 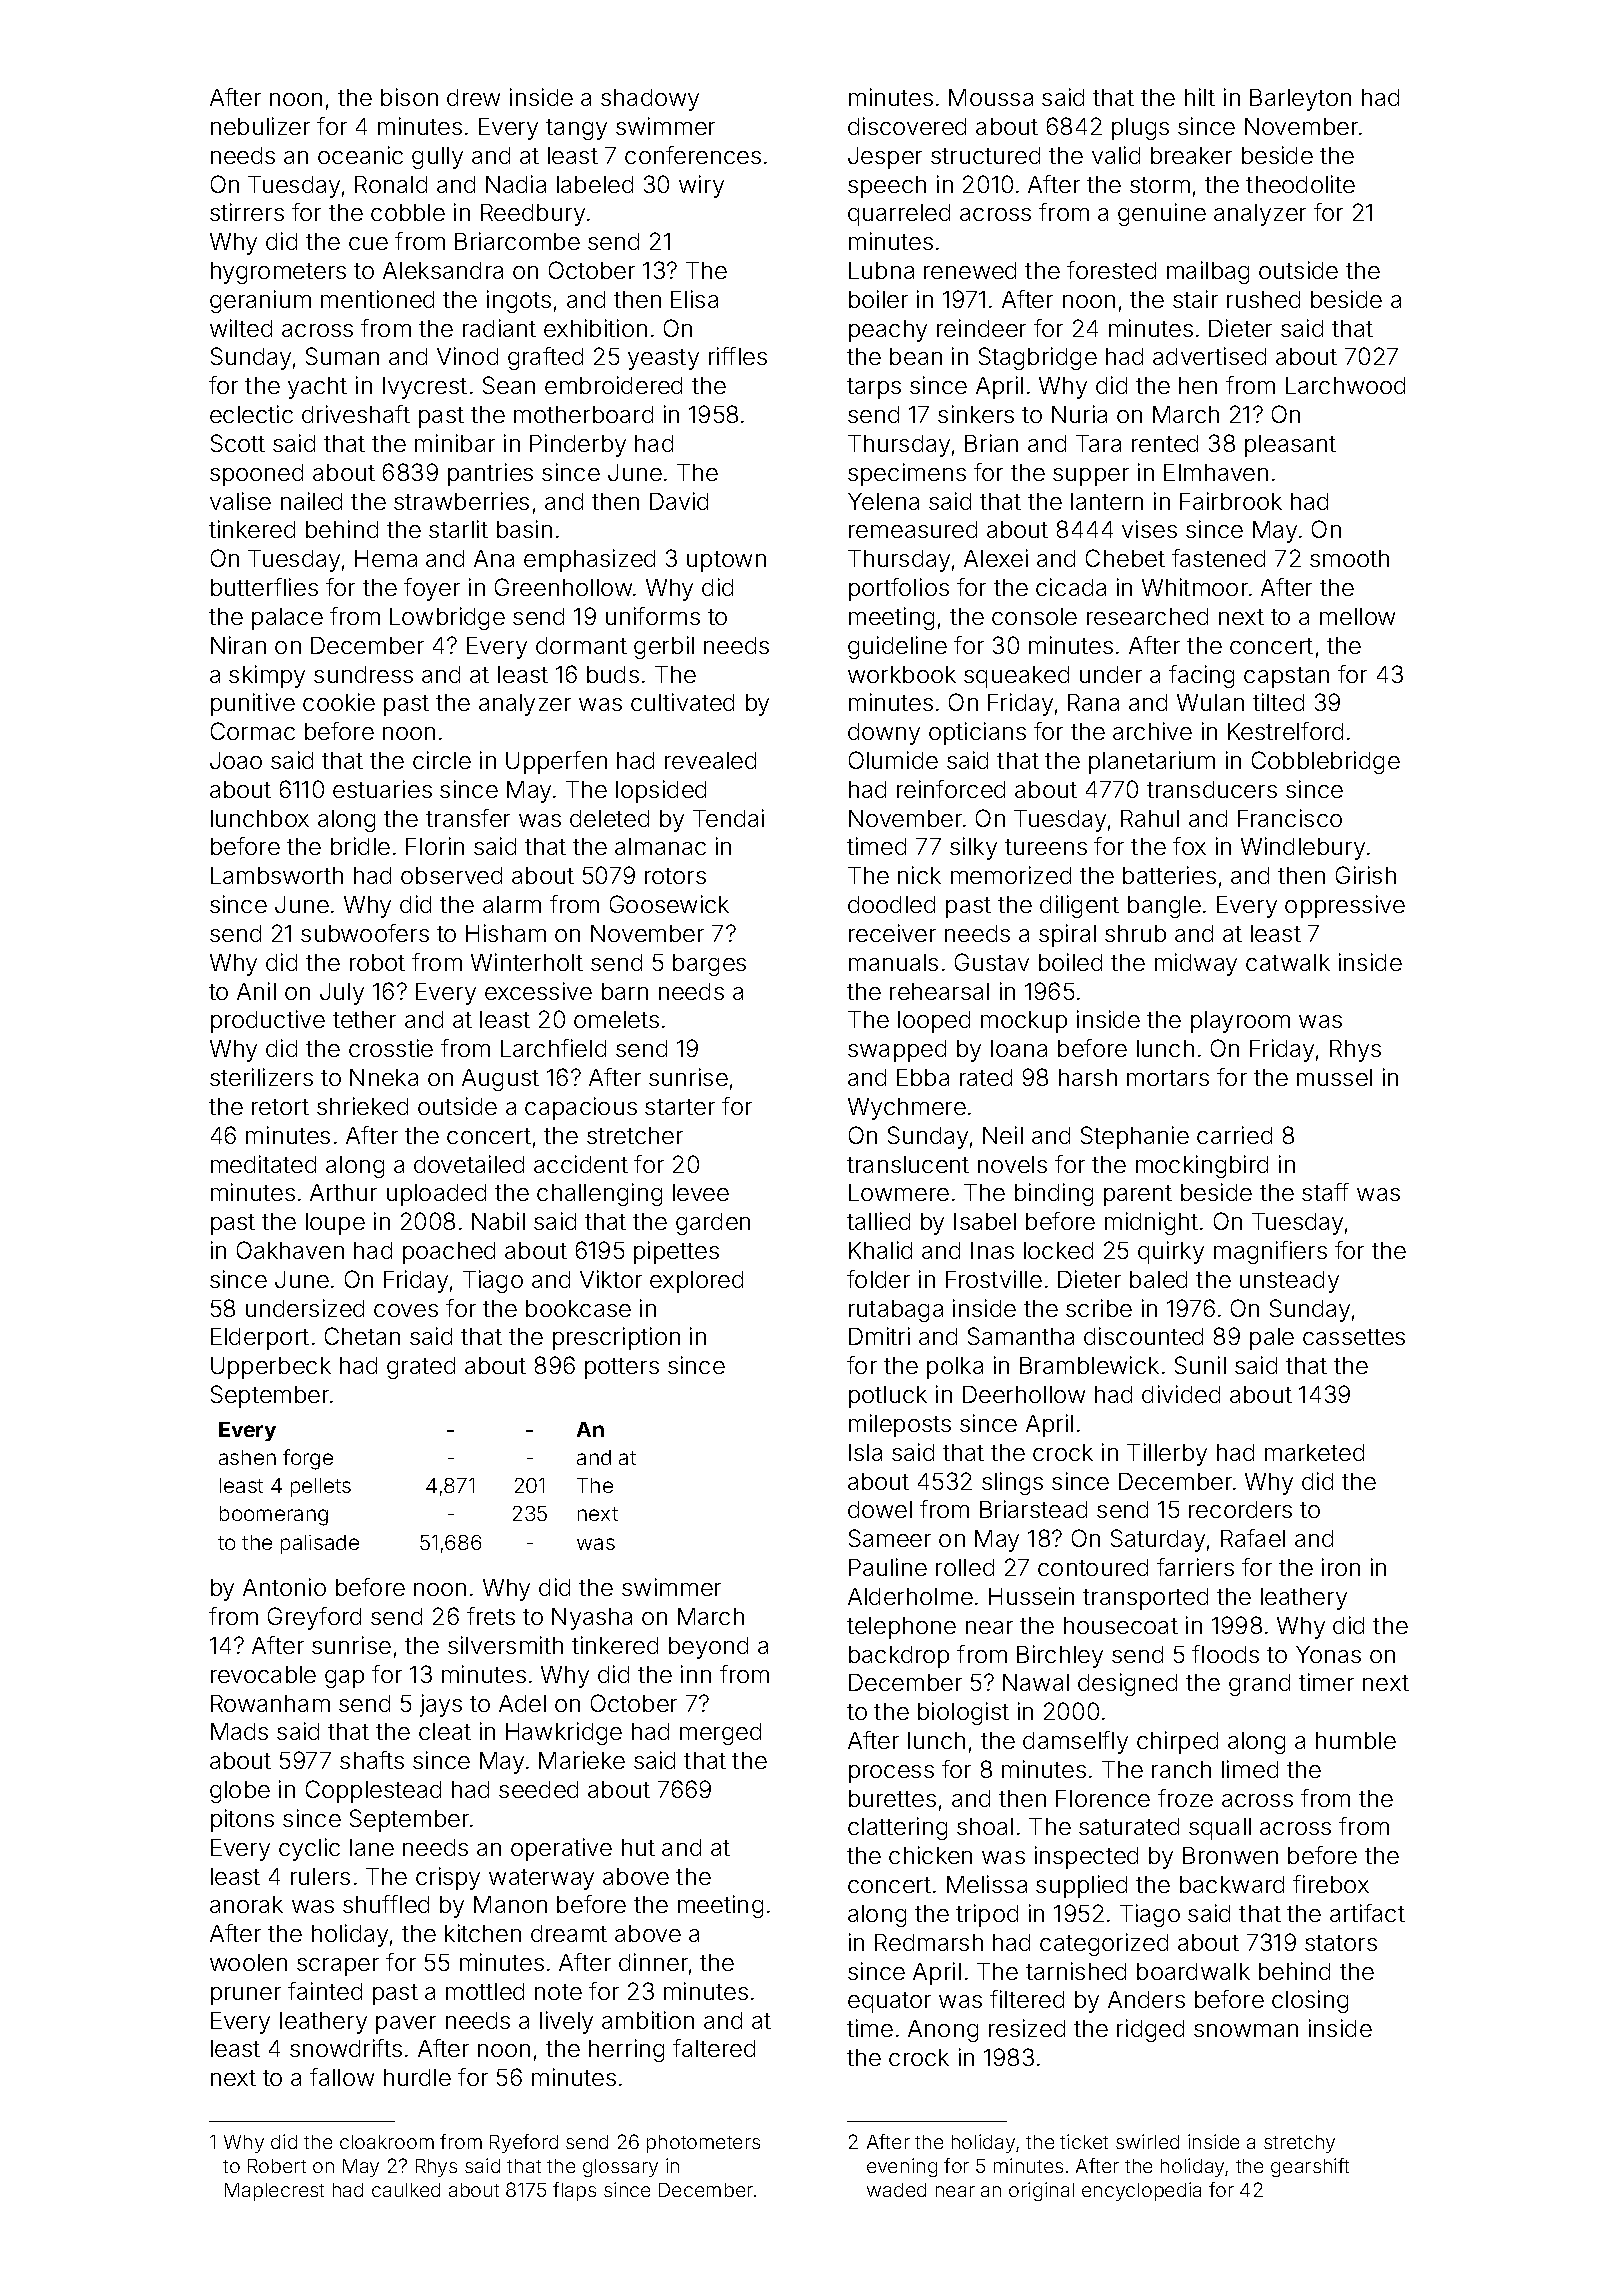 I want to click on encyclopedia, so click(x=1141, y=2191).
